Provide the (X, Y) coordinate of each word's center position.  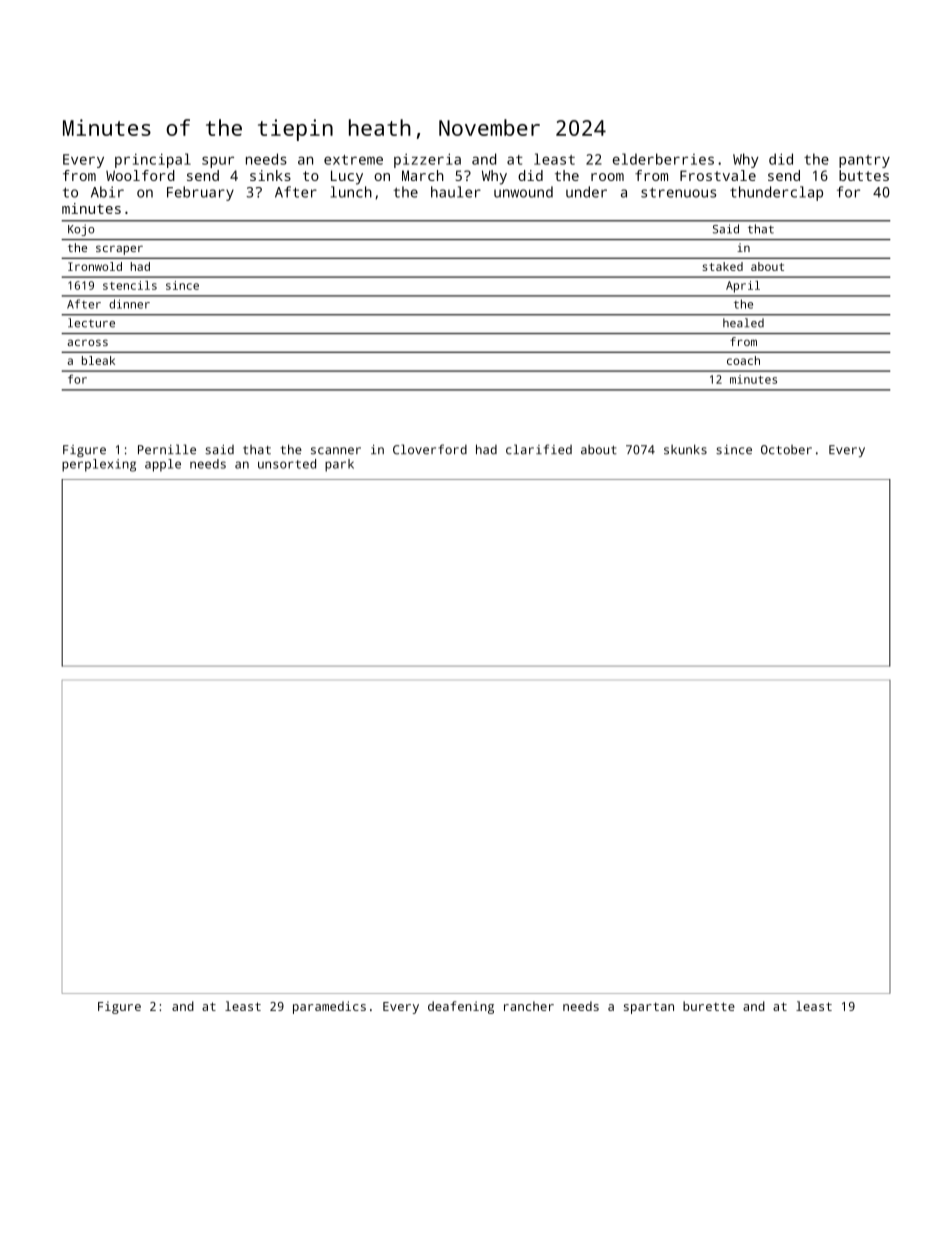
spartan (649, 1008)
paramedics (329, 1007)
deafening (461, 1007)
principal (153, 160)
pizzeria (427, 160)
